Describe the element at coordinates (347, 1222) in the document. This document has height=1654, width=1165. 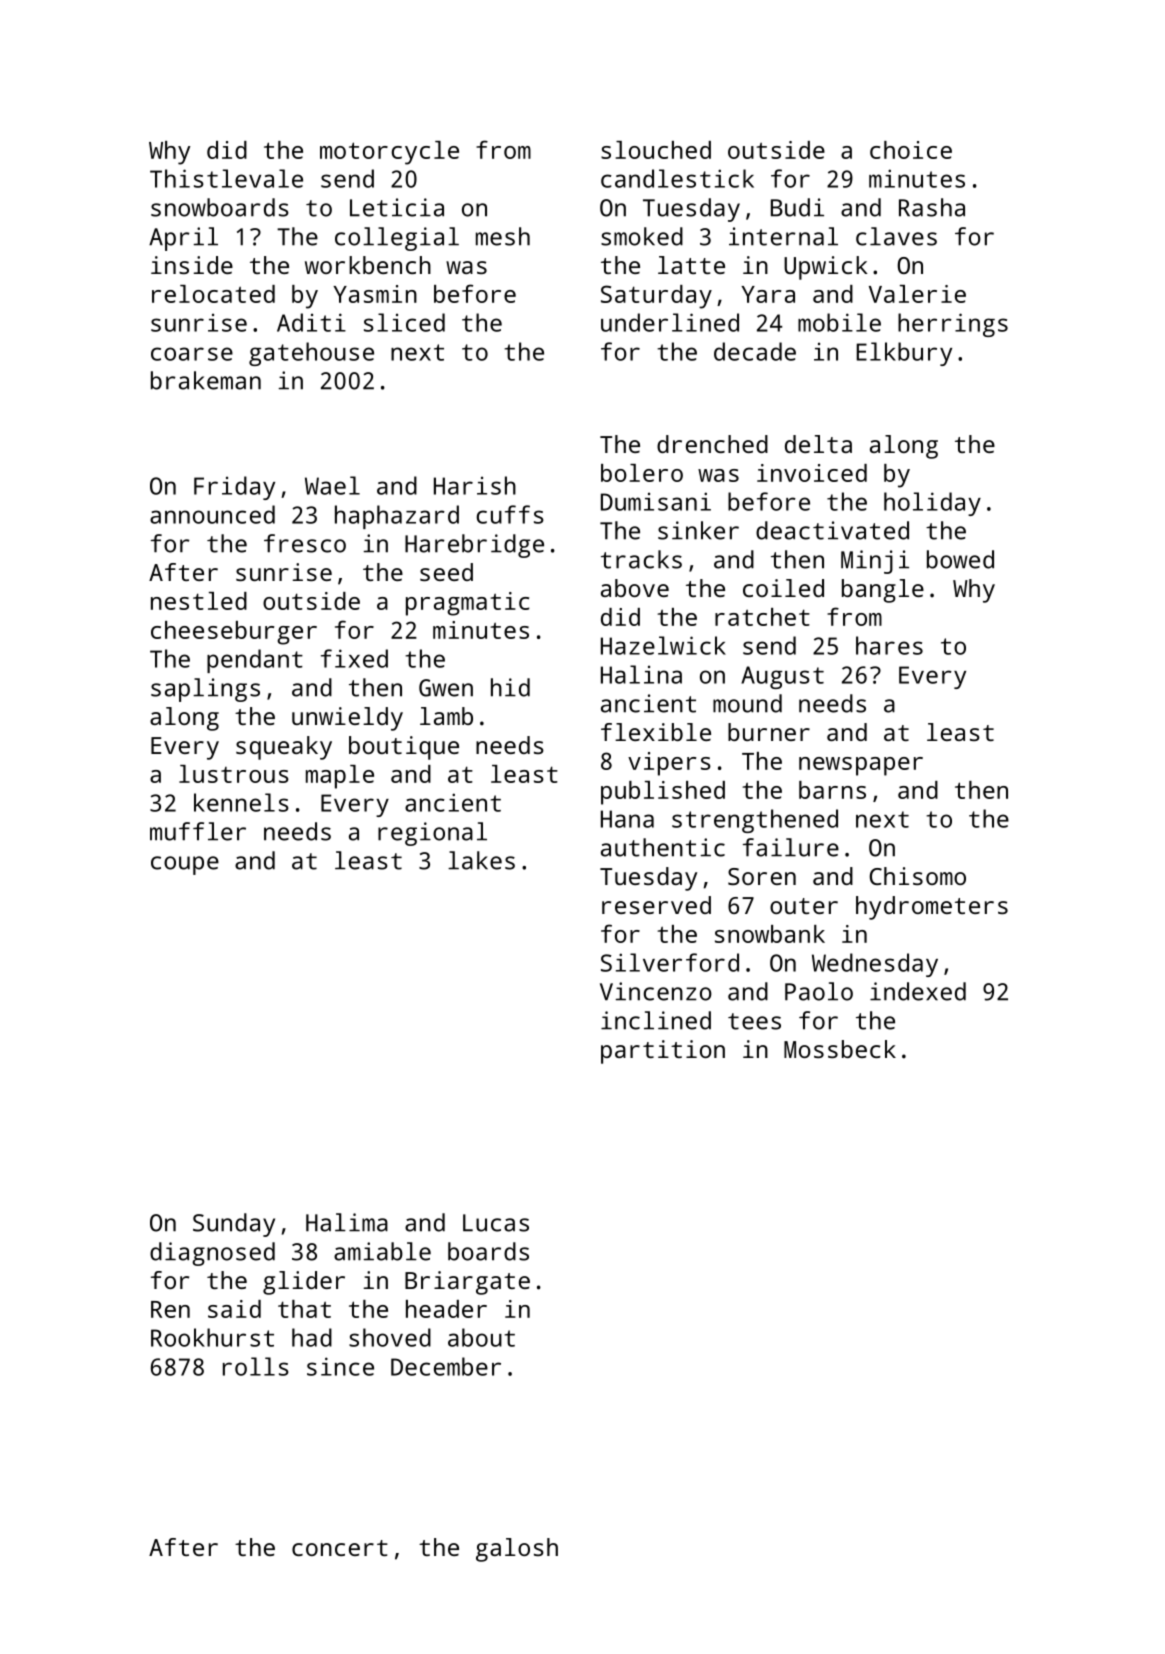
I see `Halima` at that location.
